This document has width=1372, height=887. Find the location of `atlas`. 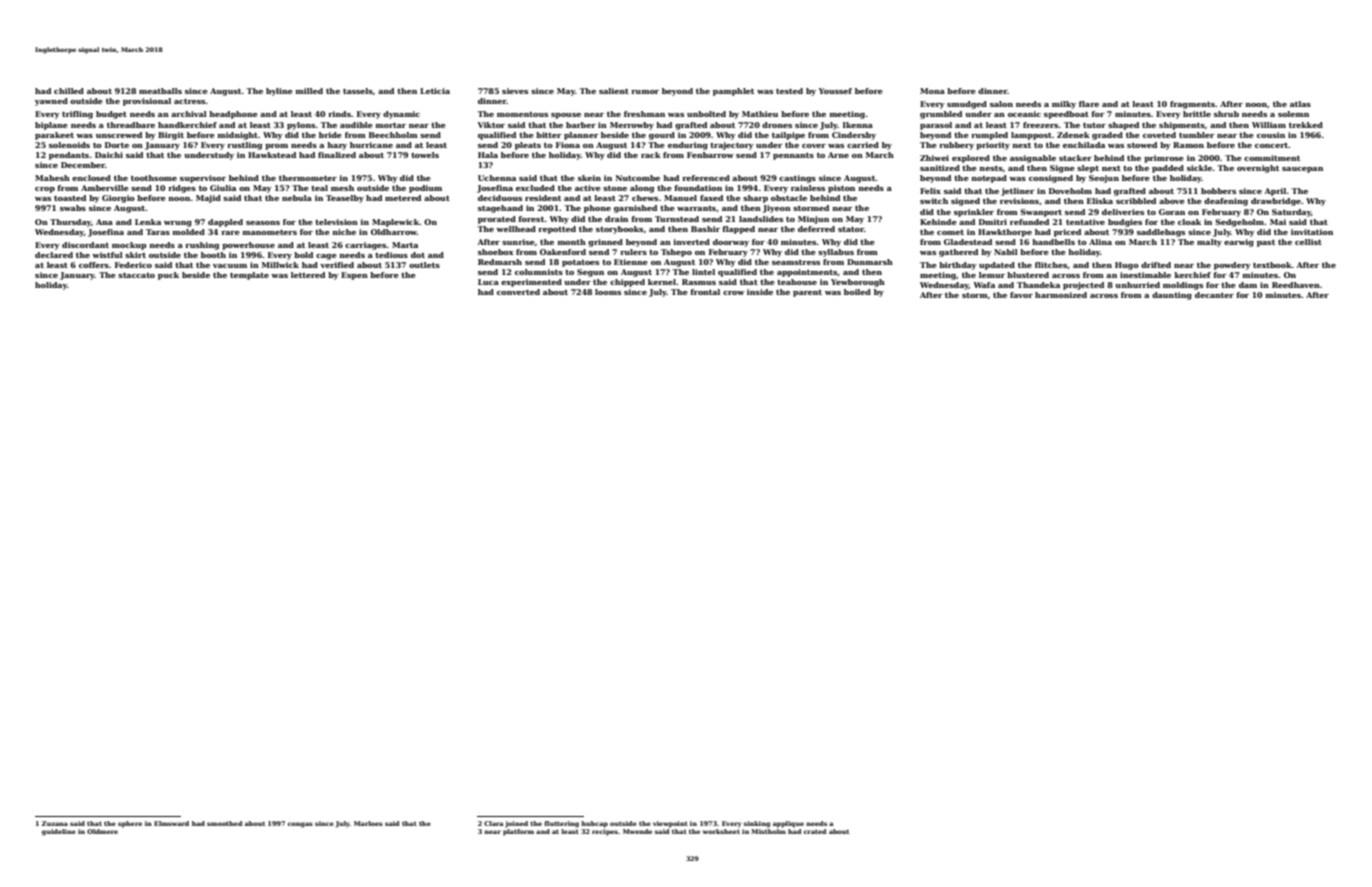

atlas is located at coordinates (1300, 104).
